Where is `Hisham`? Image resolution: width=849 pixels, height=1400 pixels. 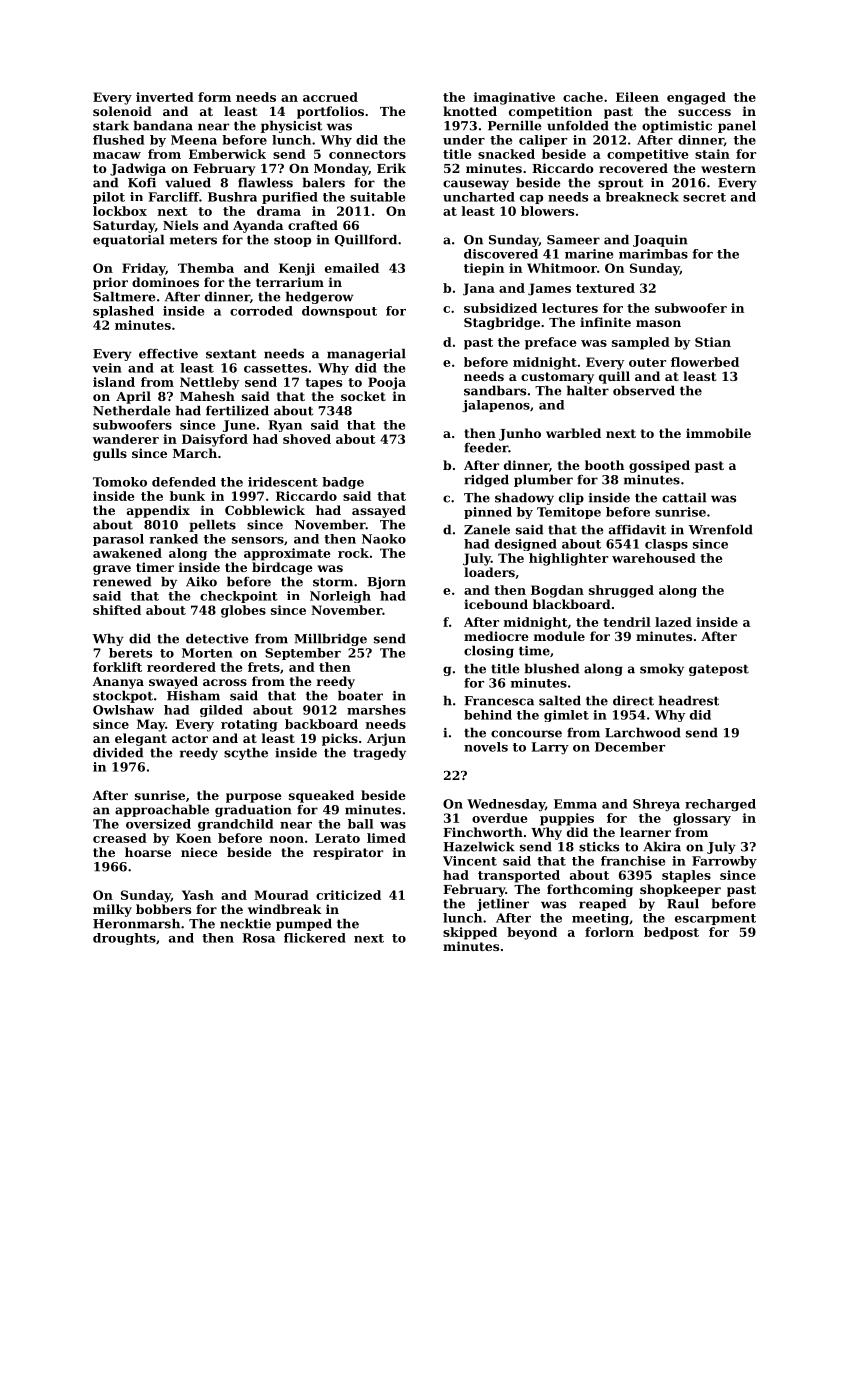
Hisham is located at coordinates (193, 695).
